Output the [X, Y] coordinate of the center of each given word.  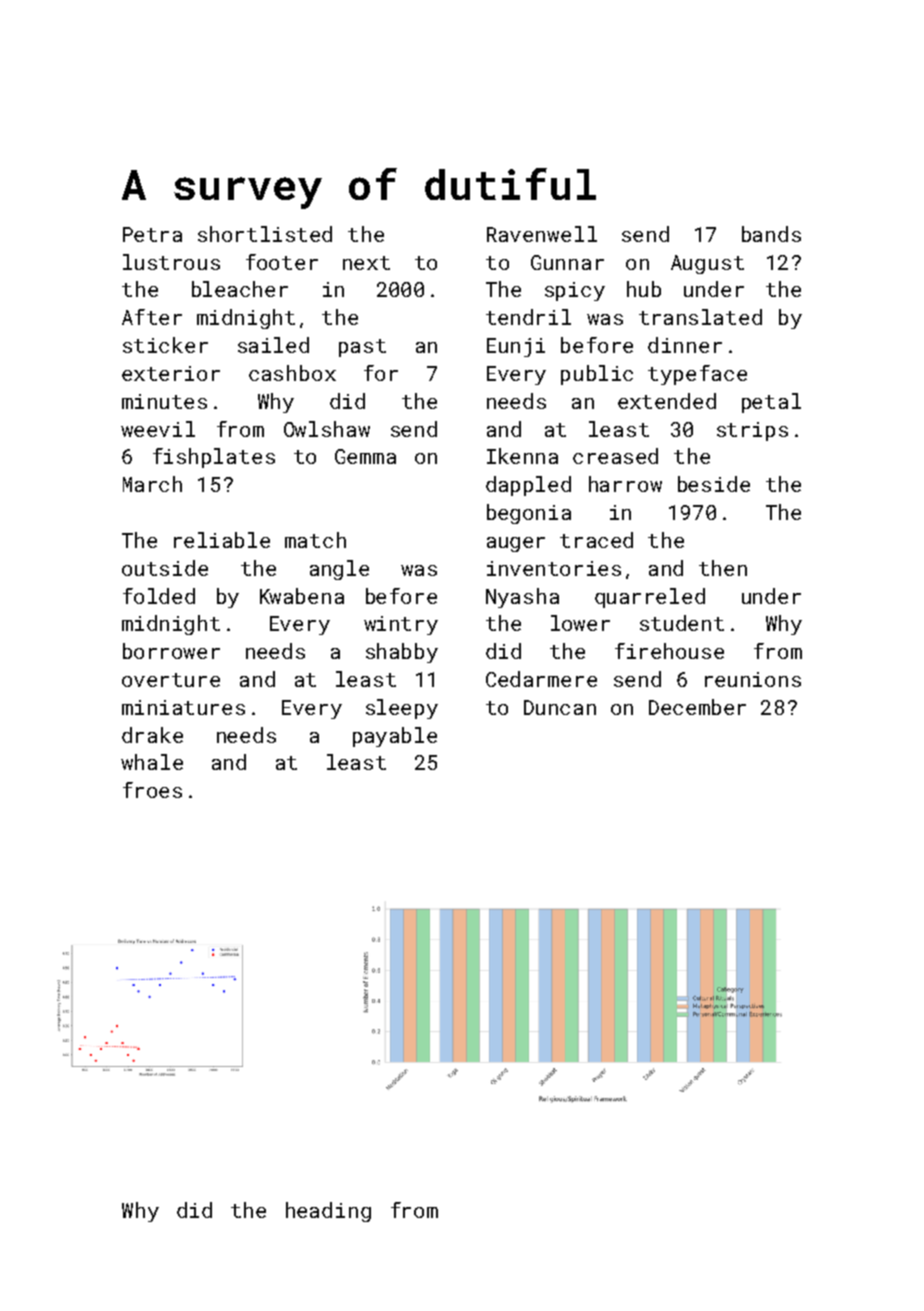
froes [152, 790]
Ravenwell [542, 234]
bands [771, 234]
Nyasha [522, 598]
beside [714, 484]
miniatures [183, 707]
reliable [222, 540]
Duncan [560, 707]
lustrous [171, 262]
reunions [753, 679]
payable [395, 737]
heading [328, 1212]
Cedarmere [541, 679]
